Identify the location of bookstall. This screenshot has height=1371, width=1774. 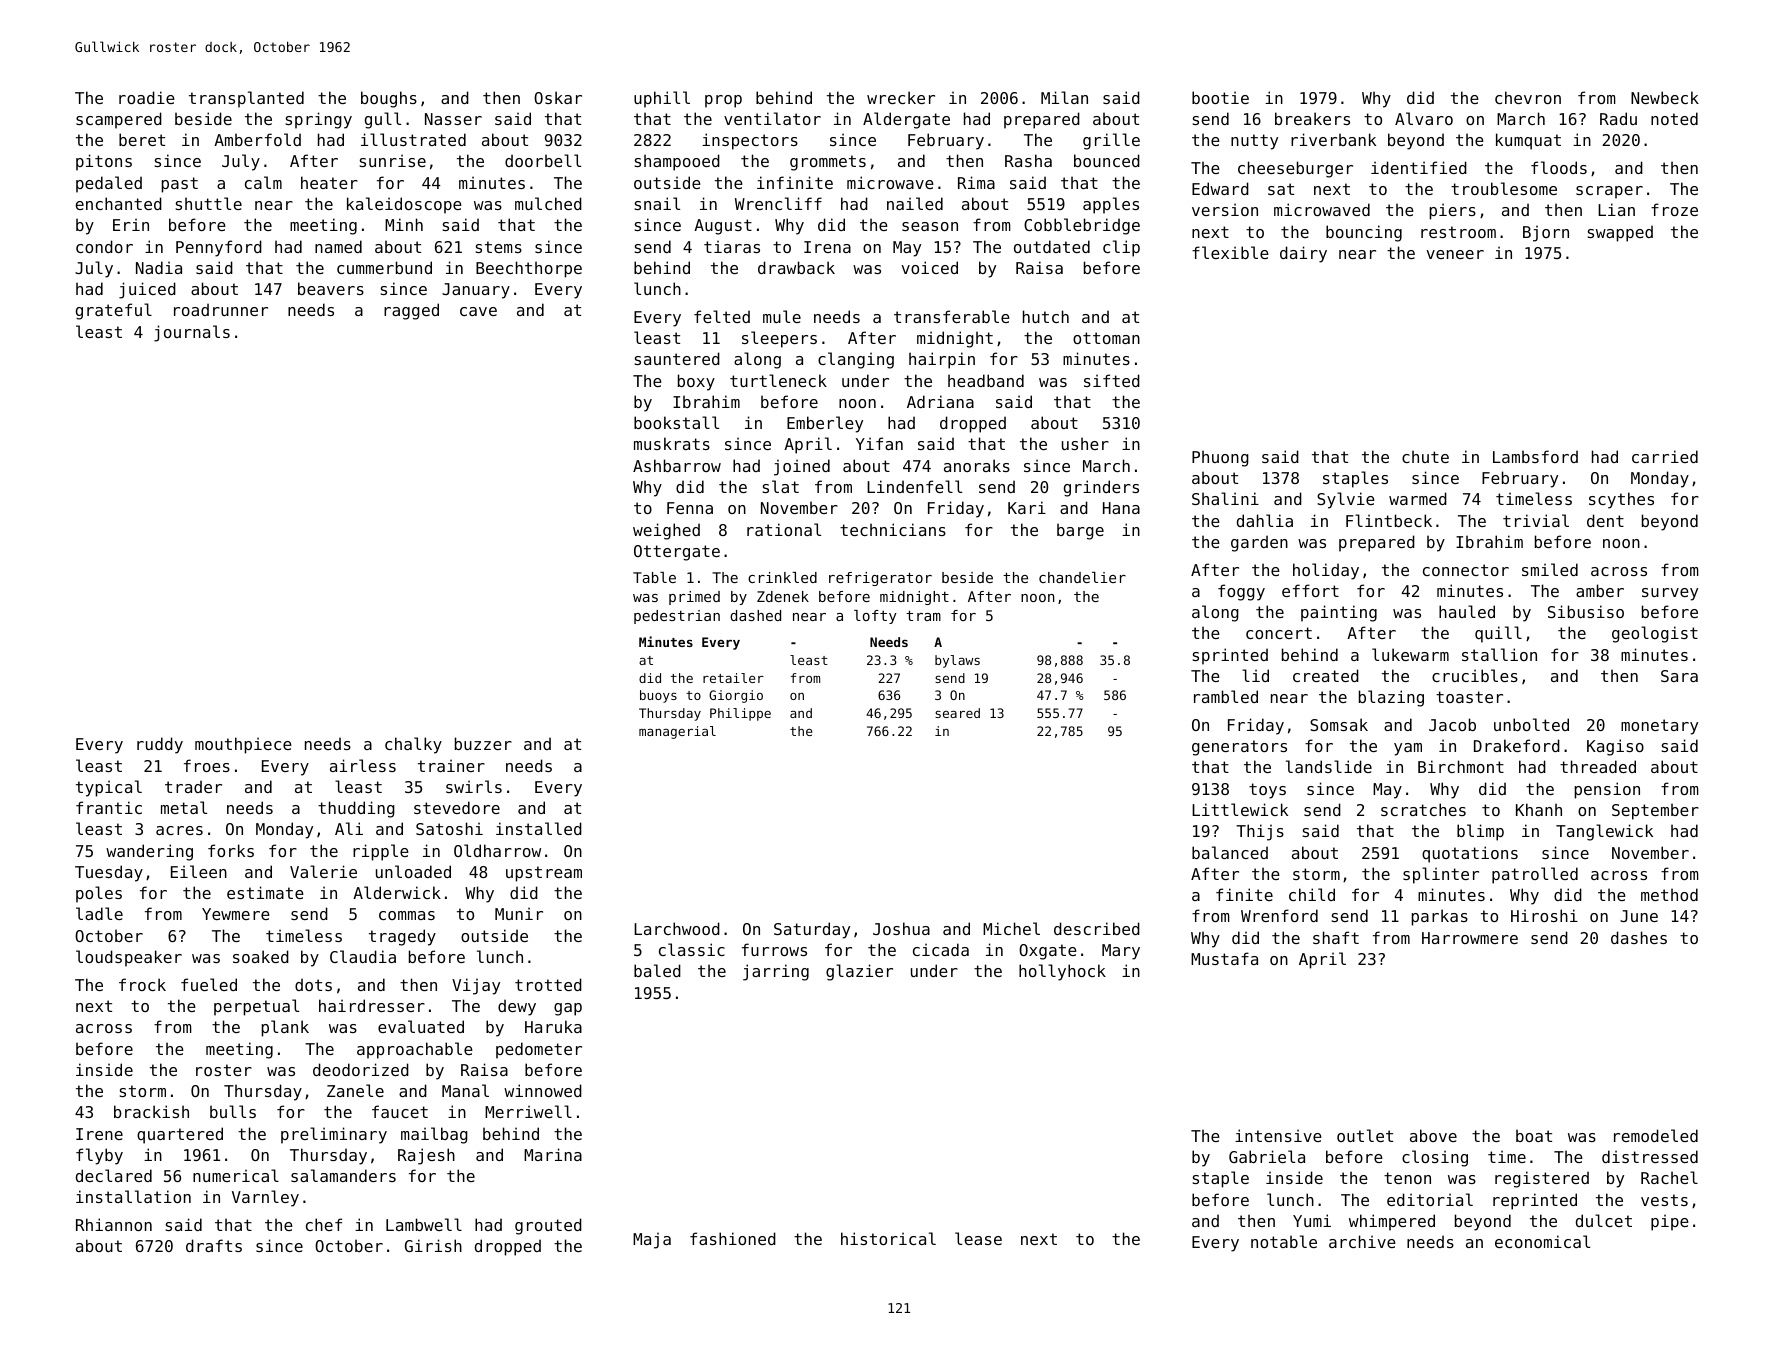
(676, 422).
